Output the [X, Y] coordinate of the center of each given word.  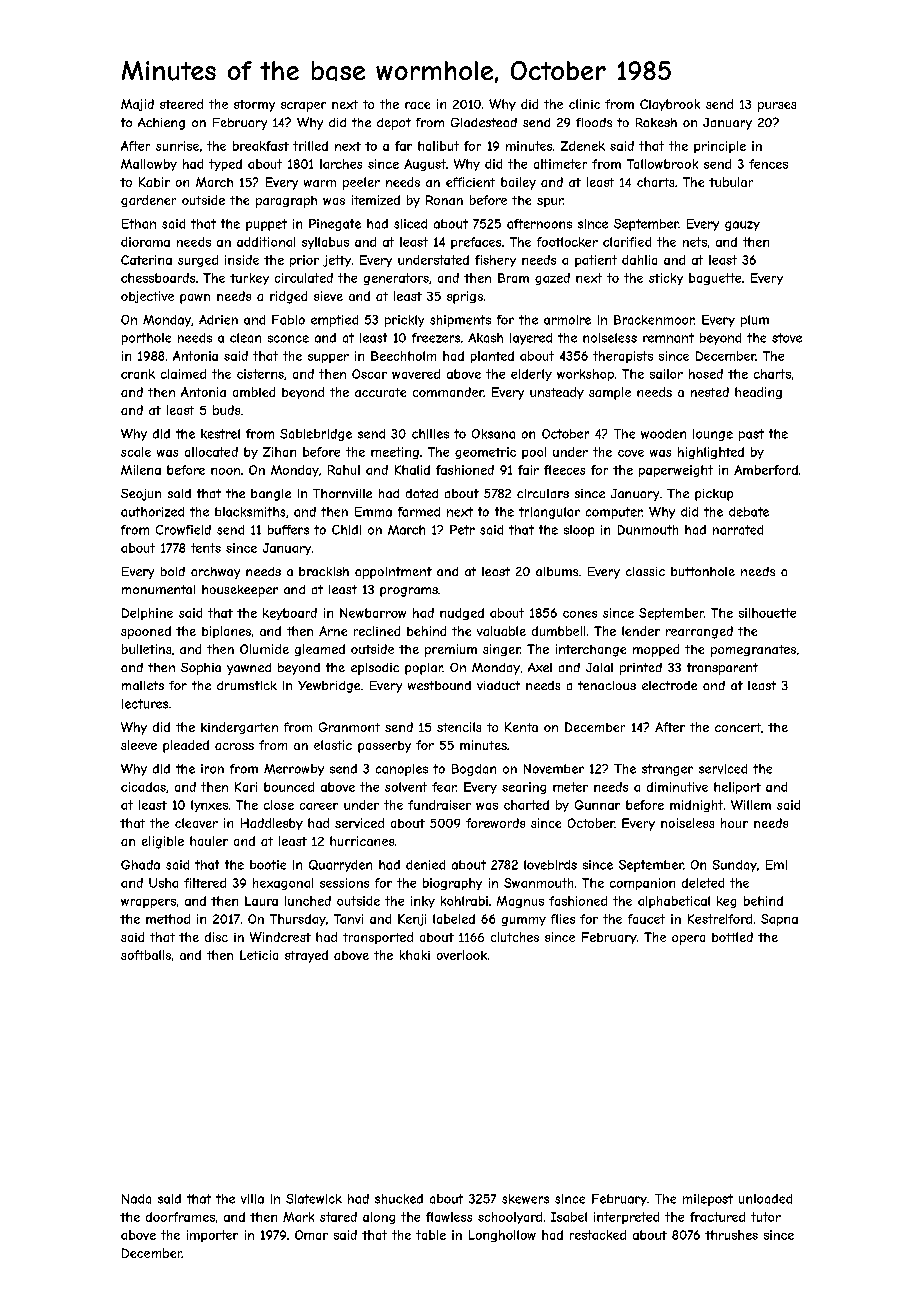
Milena [141, 470]
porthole [146, 339]
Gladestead [484, 122]
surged [198, 261]
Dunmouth [648, 530]
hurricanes [362, 841]
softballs [146, 955]
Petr [462, 530]
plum [755, 321]
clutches [515, 937]
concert [738, 727]
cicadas [143, 787]
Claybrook [670, 105]
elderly [531, 375]
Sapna [779, 920]
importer [212, 1236]
